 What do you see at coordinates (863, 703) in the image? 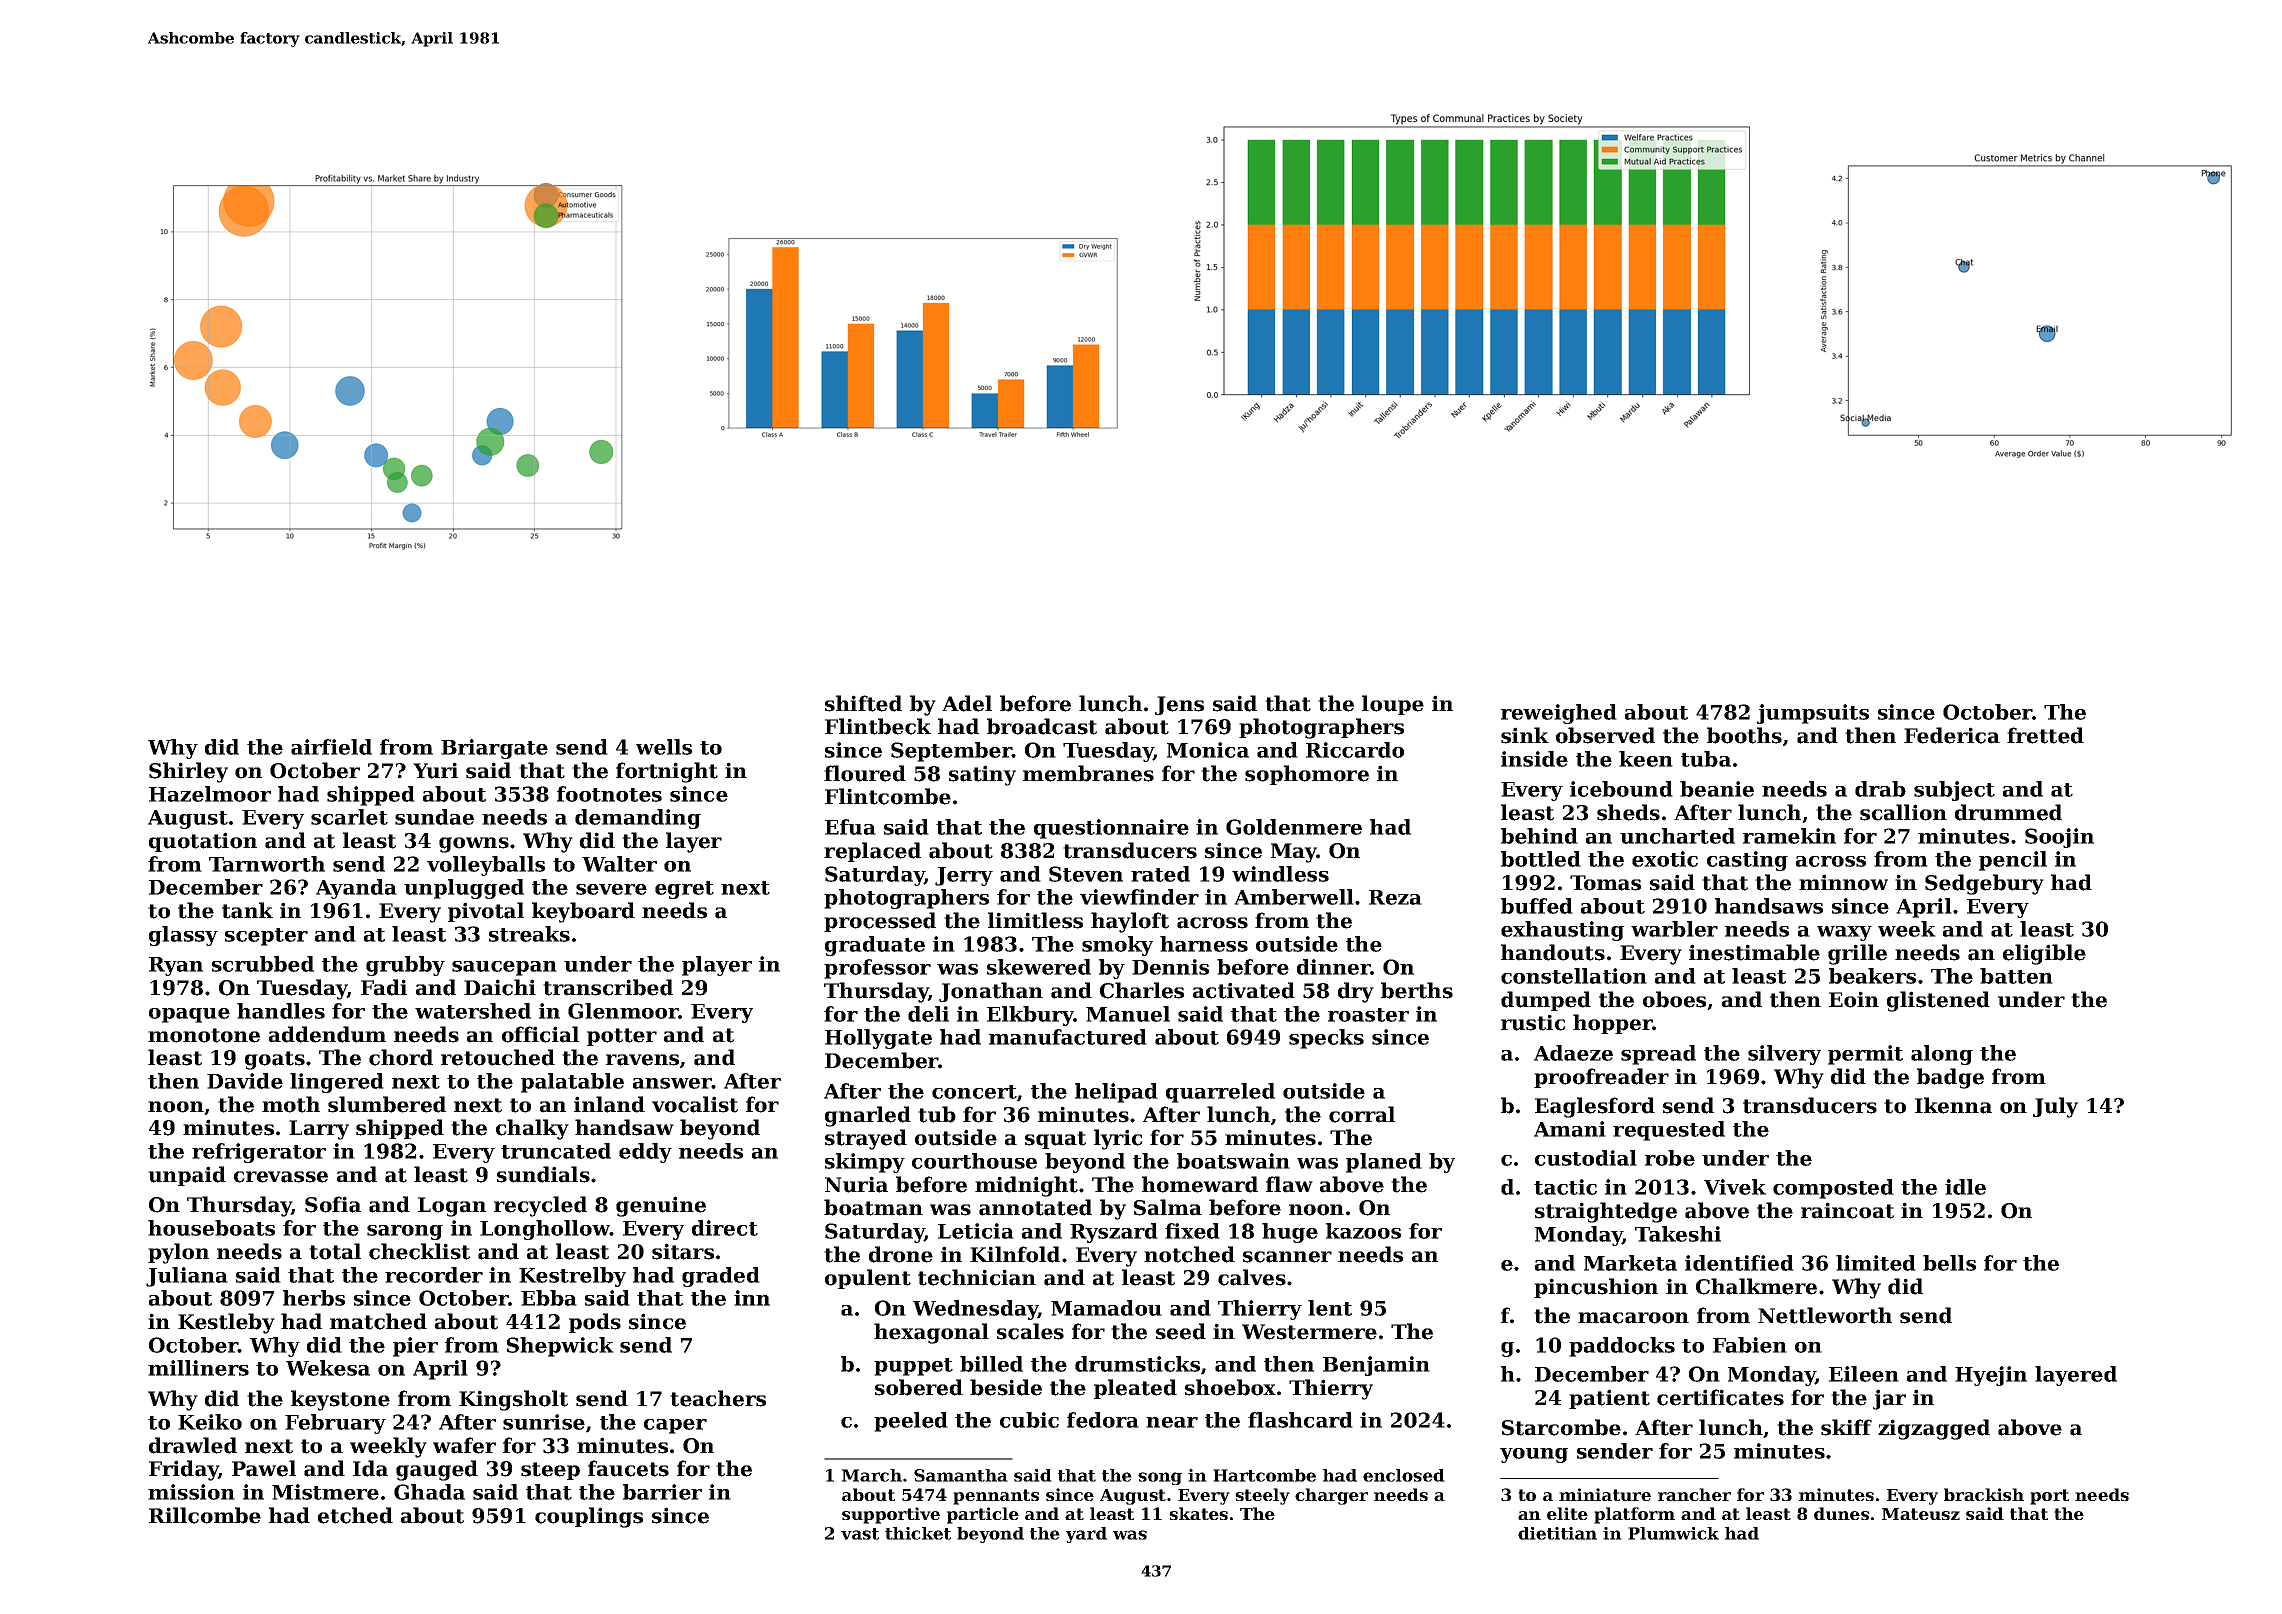
I see `shifted` at bounding box center [863, 703].
